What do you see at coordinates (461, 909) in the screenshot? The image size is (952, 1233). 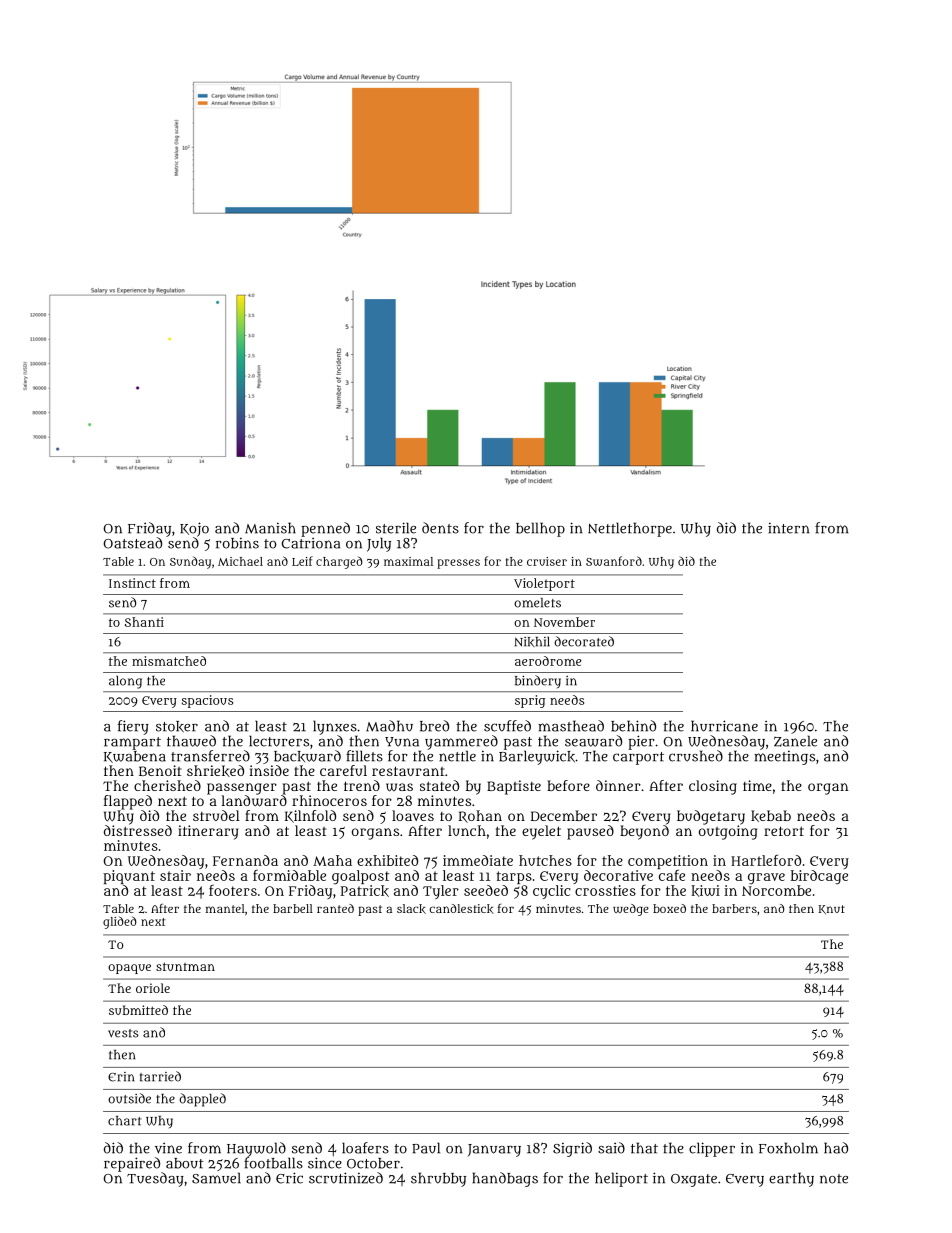 I see `candlestick` at bounding box center [461, 909].
